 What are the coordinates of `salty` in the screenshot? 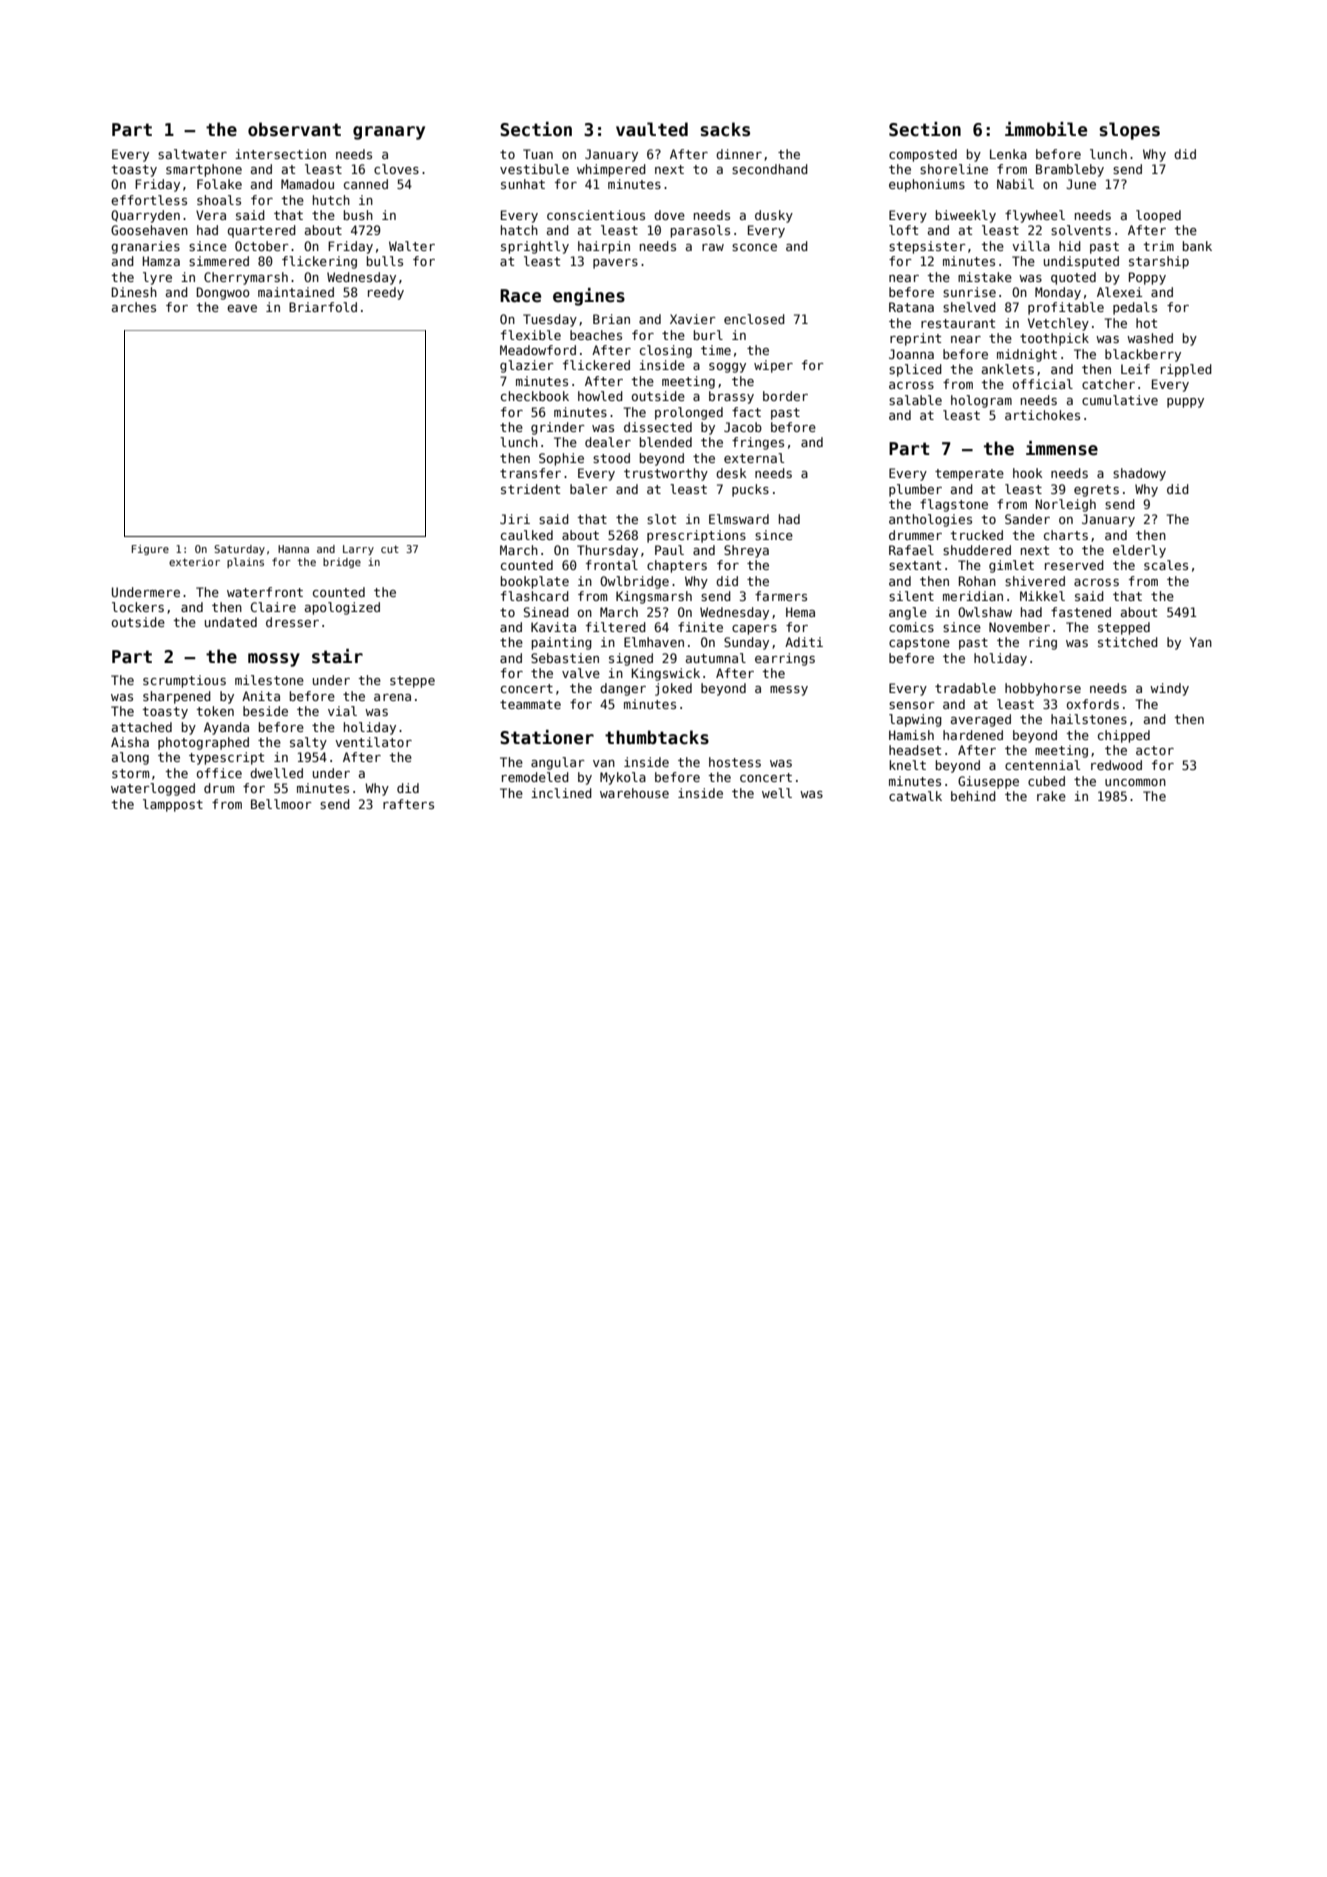 It's located at (308, 743).
